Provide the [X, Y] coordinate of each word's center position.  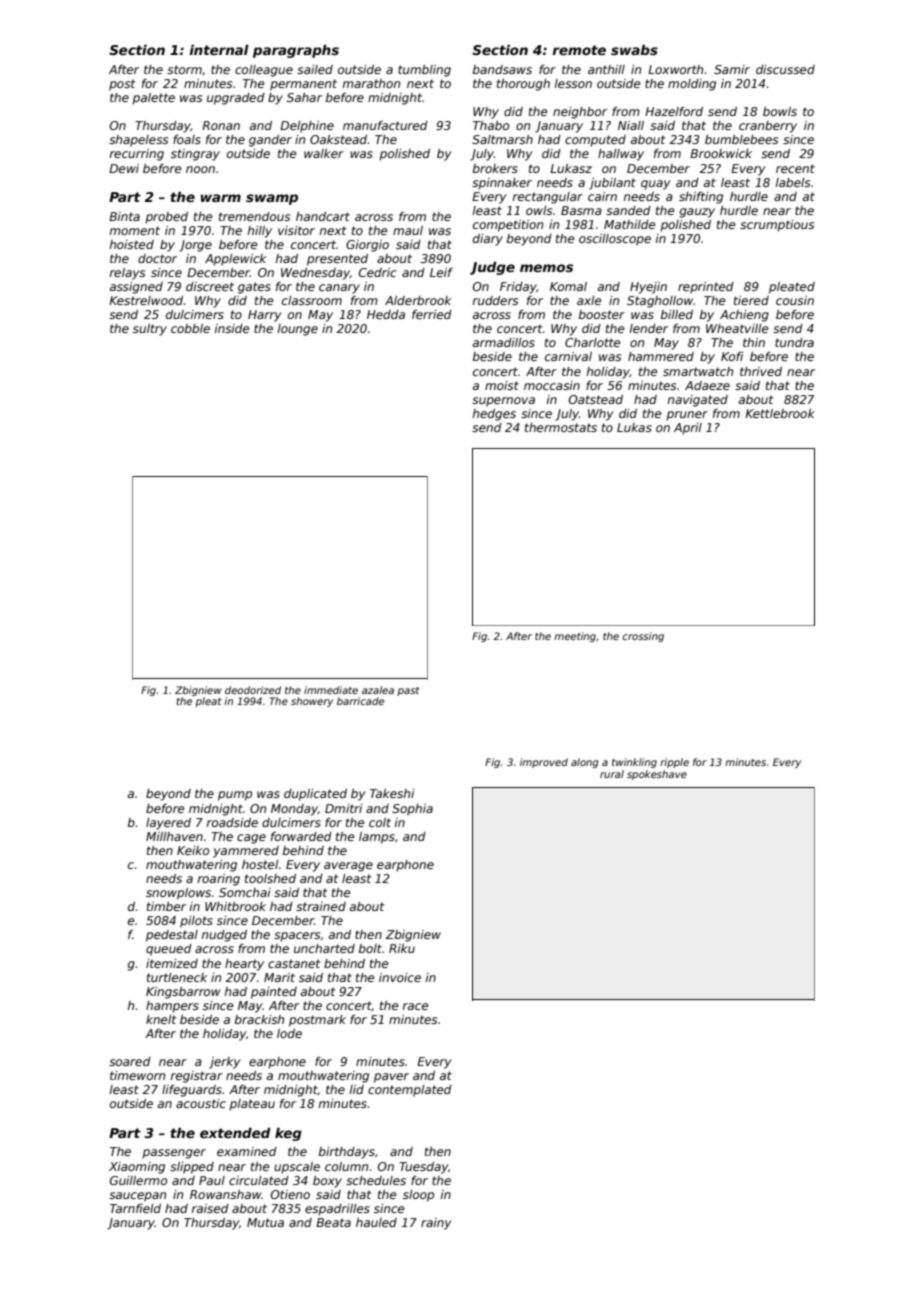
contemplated [410, 1091]
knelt [161, 1019]
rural [612, 774]
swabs [634, 49]
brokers [495, 168]
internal [219, 49]
